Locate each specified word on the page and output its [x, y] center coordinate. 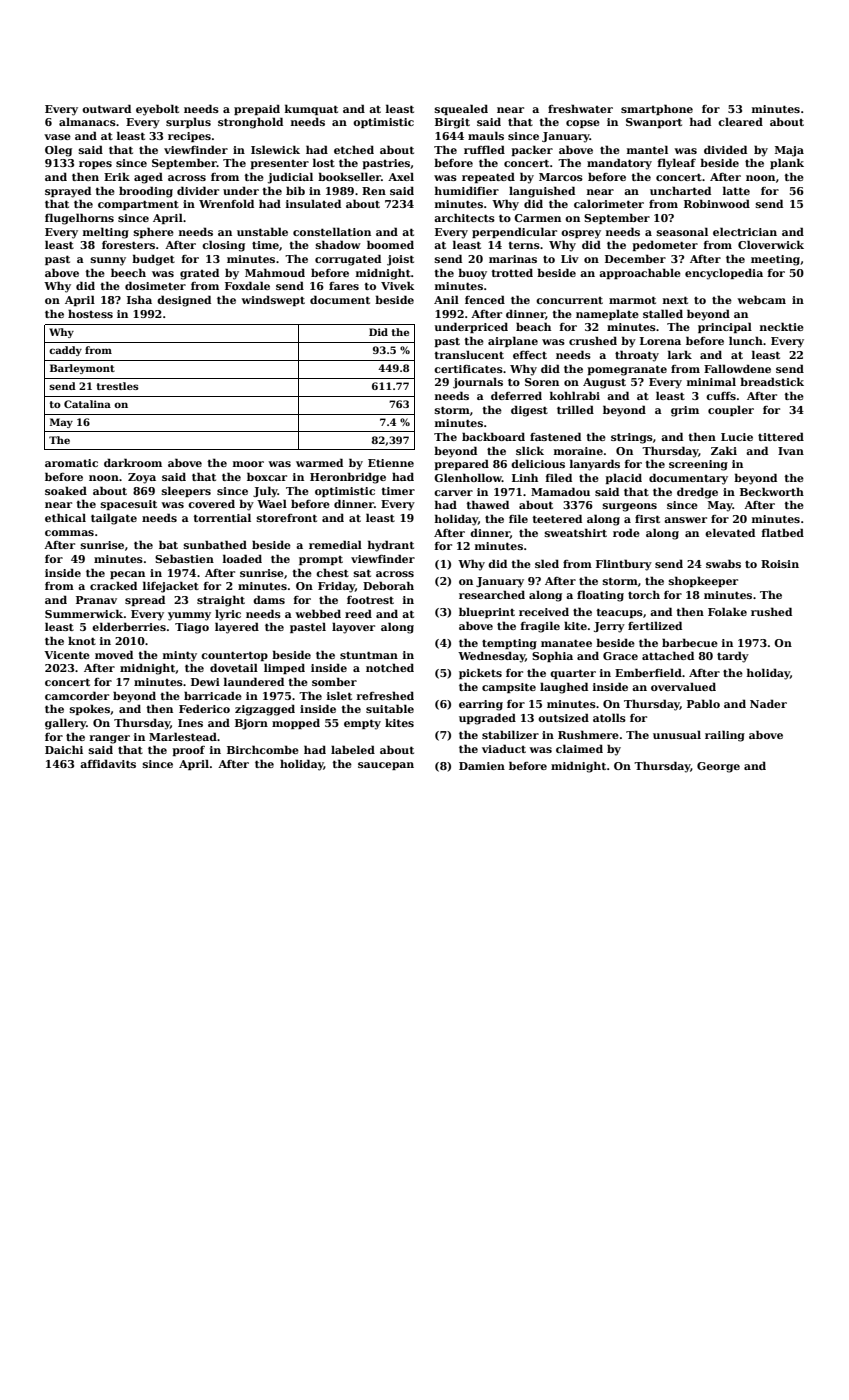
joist [400, 260]
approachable [640, 273]
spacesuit [129, 505]
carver [453, 493]
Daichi [64, 749]
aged [148, 178]
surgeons [630, 507]
